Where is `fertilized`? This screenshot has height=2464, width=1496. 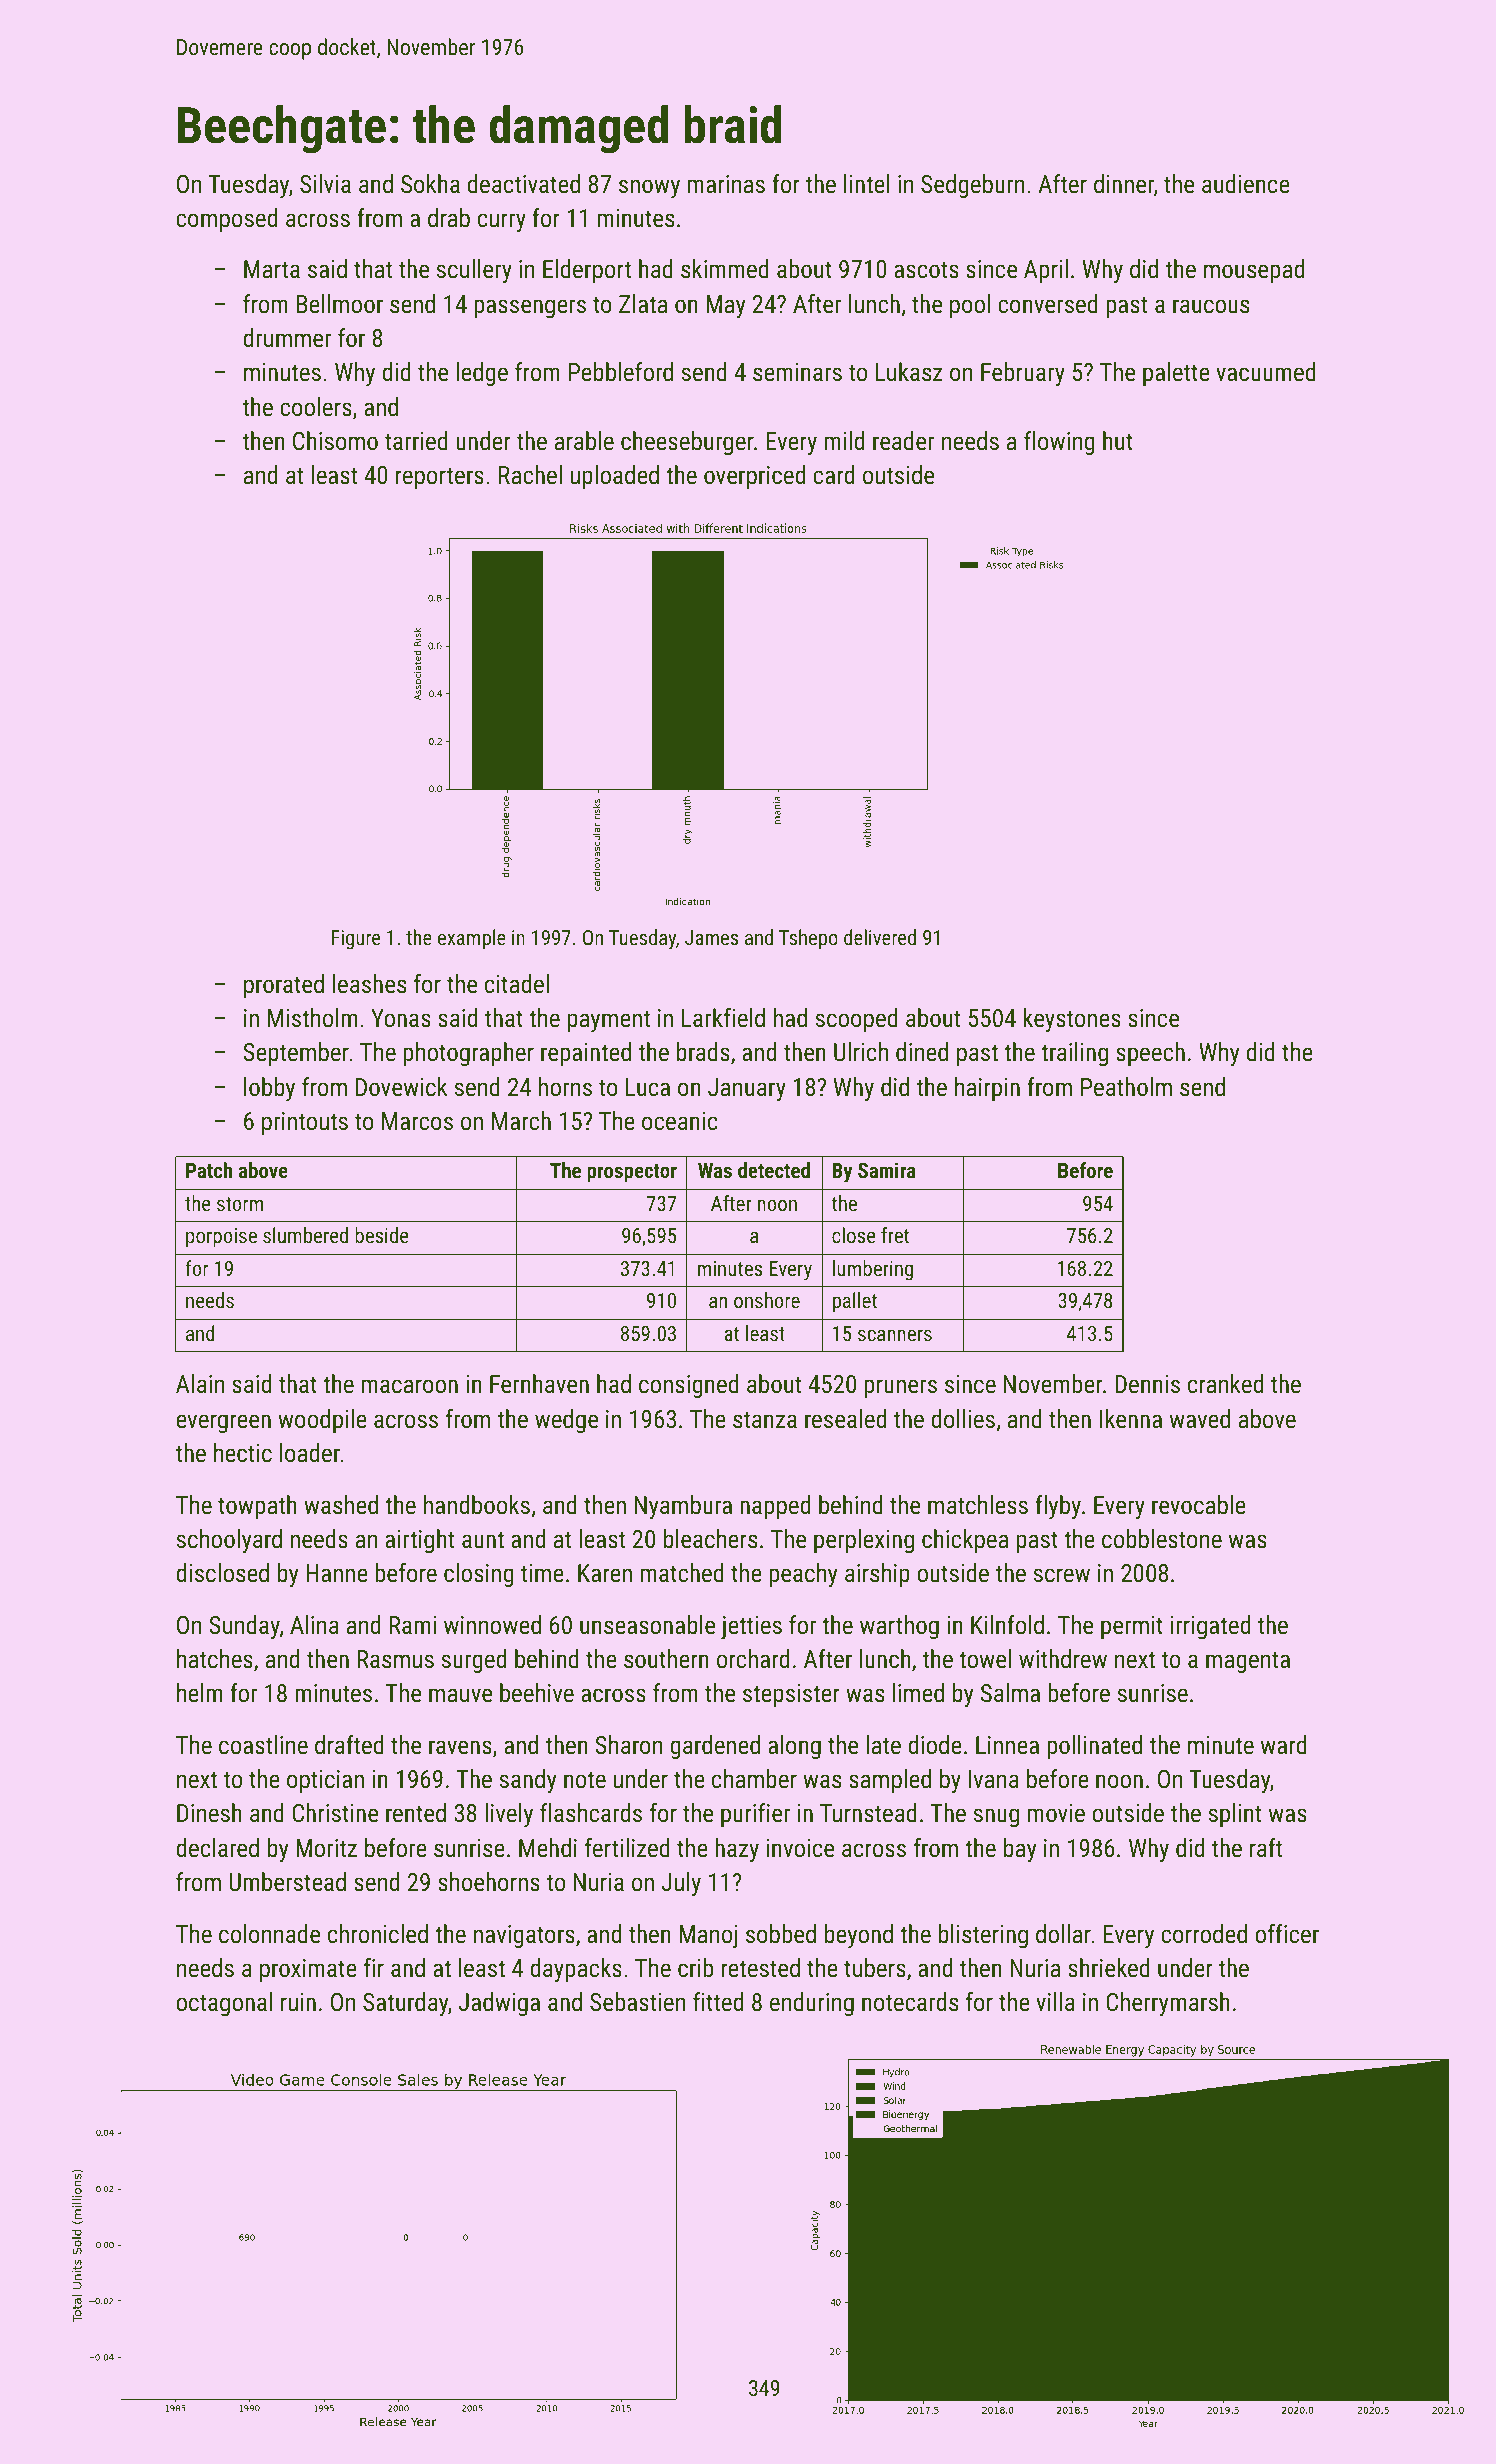
fertilized is located at coordinates (627, 1847).
